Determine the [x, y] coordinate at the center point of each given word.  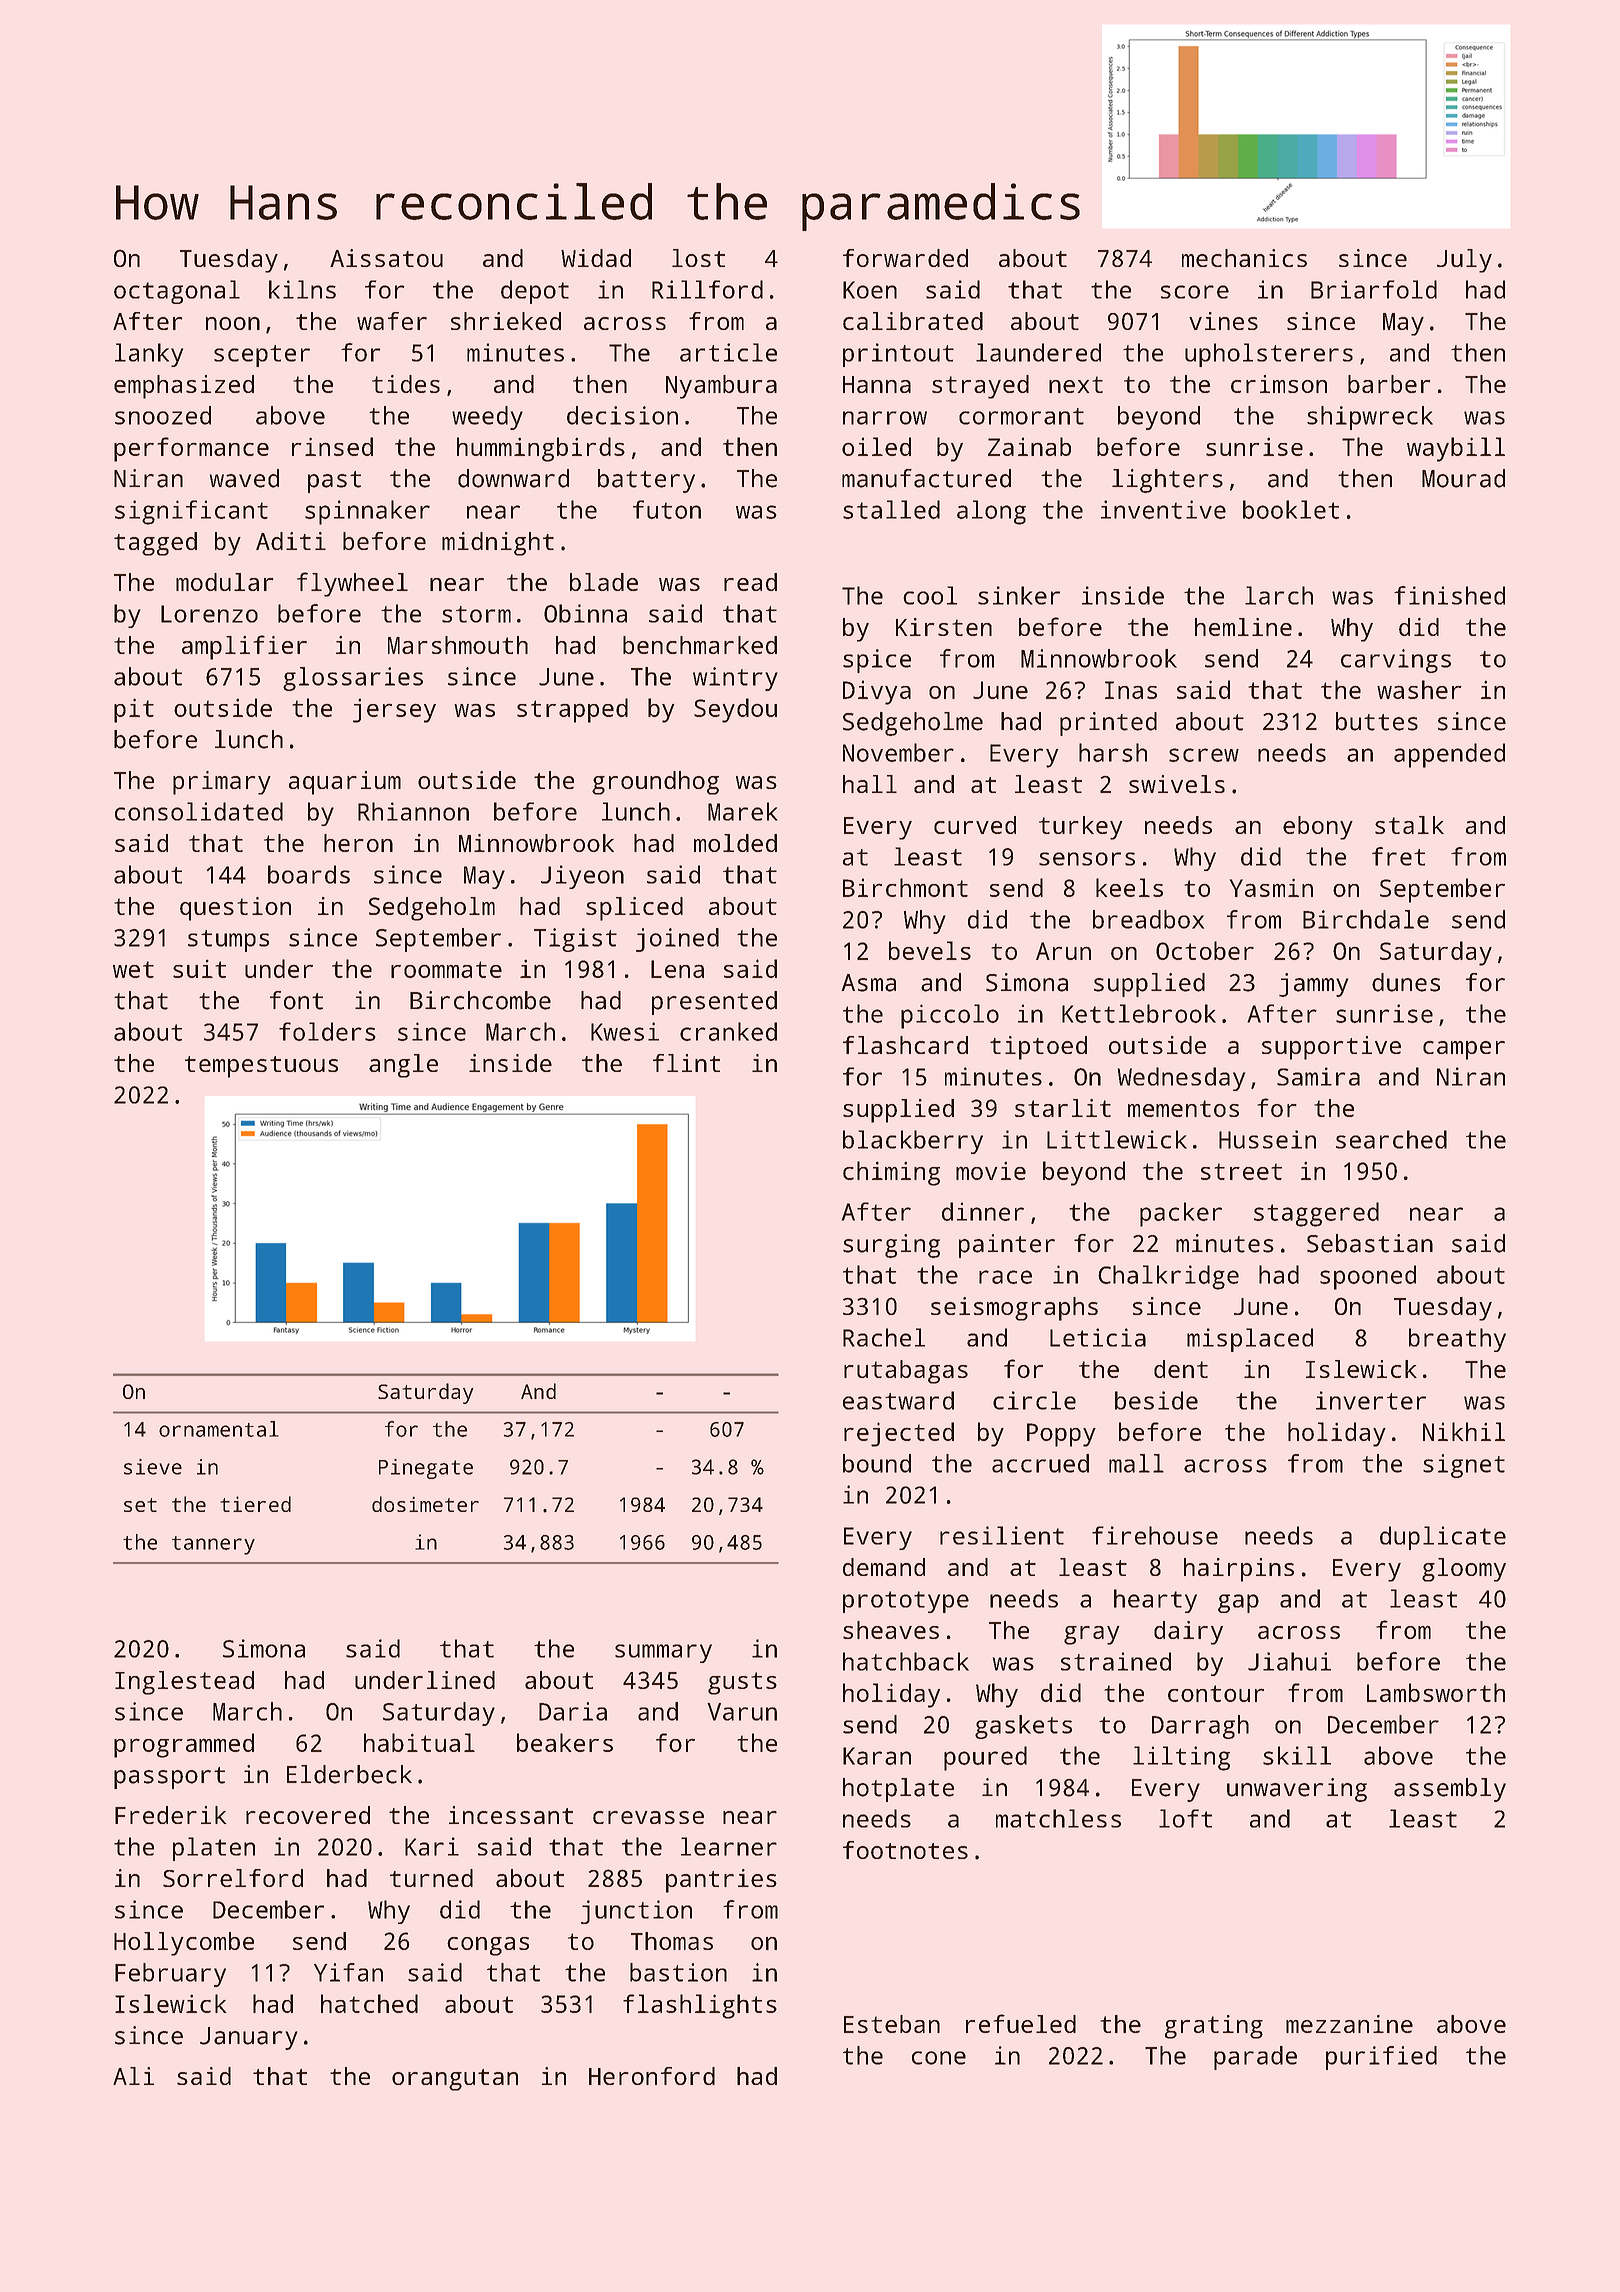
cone [939, 2058]
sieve [153, 1467]
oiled [876, 446]
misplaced [1250, 1340]
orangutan [455, 2080]
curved [975, 825]
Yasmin [1271, 887]
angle [403, 1066]
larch [1279, 595]
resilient [1002, 1535]
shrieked [506, 321]
